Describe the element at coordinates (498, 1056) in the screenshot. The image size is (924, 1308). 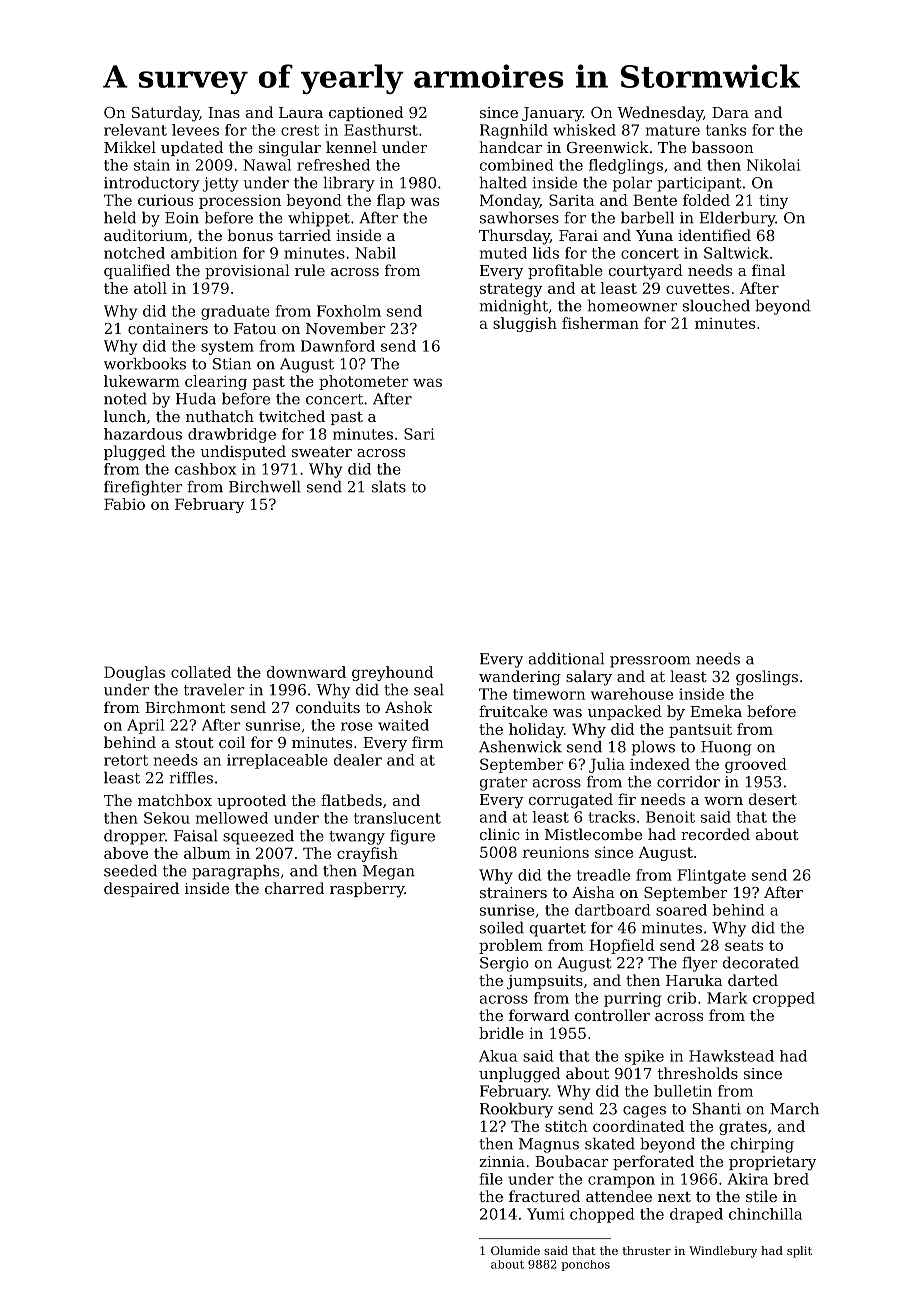
I see `Akua` at that location.
